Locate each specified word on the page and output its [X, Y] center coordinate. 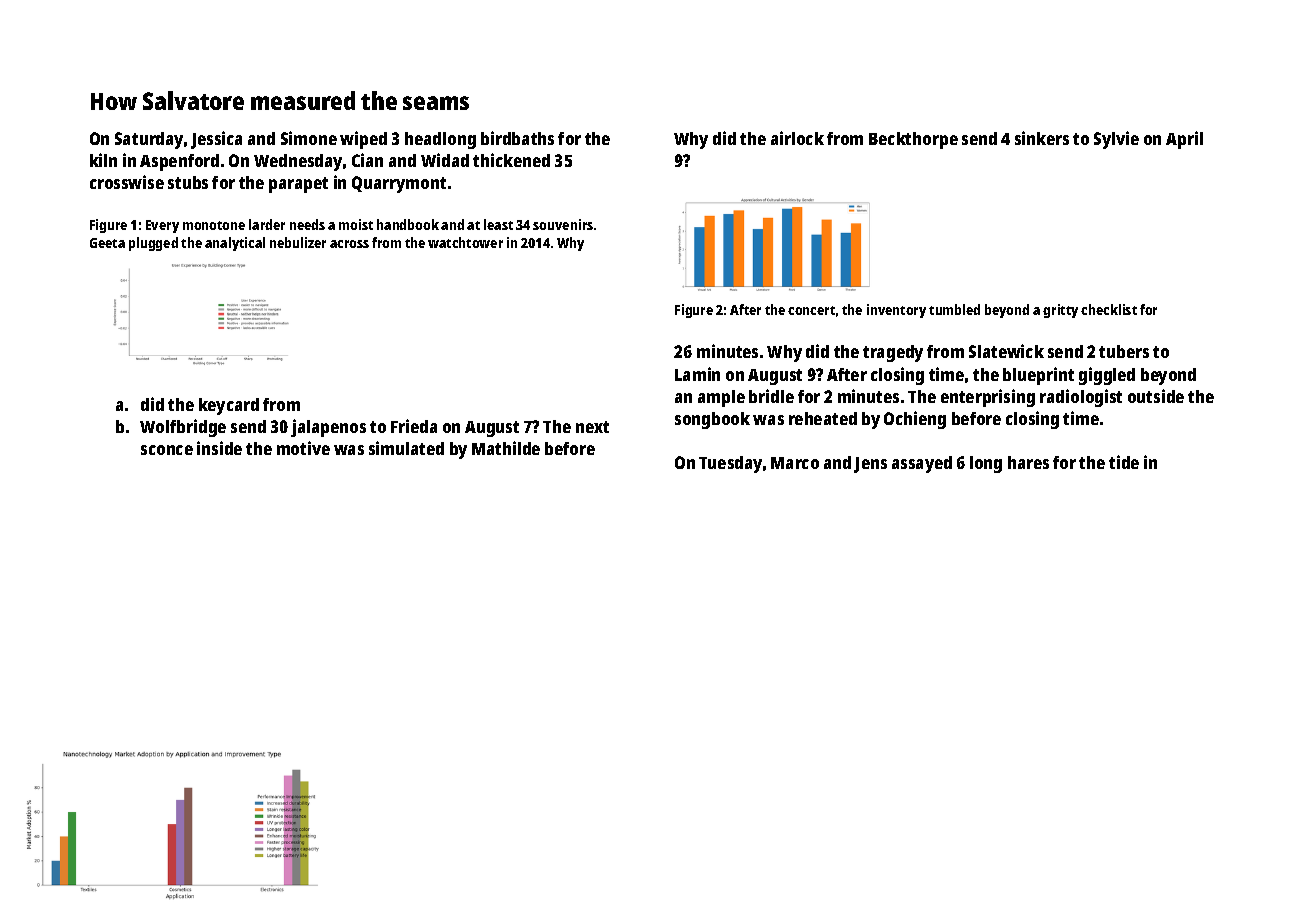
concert [811, 310]
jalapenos [328, 428]
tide [1124, 462]
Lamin [697, 374]
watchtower [465, 242]
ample [721, 398]
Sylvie [1116, 140]
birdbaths [517, 138]
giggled [1107, 376]
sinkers [1042, 138]
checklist [1109, 309]
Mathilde [506, 448]
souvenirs [563, 224]
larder [267, 224]
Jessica [216, 140]
